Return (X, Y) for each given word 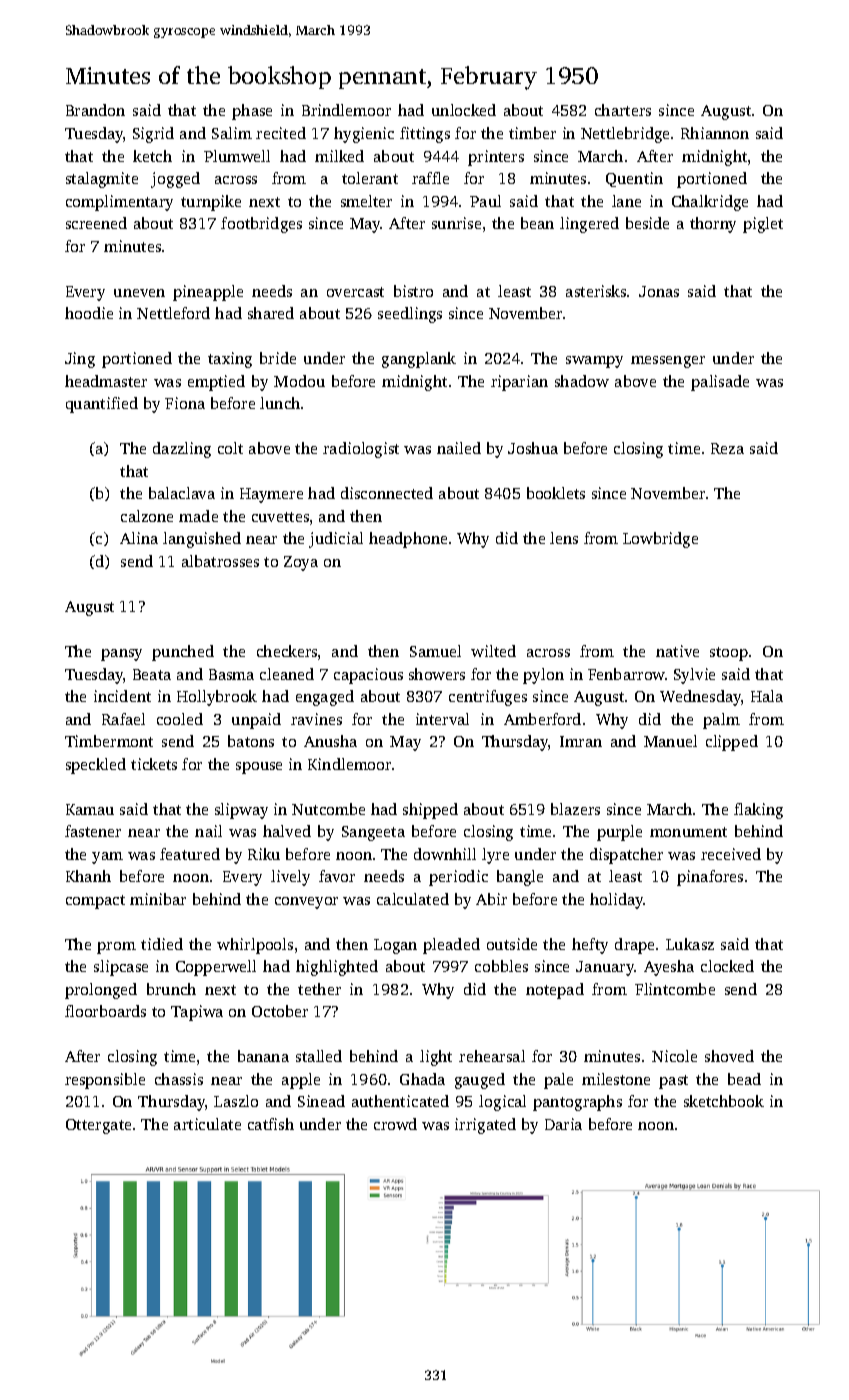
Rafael (123, 719)
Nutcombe (328, 809)
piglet (763, 225)
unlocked (464, 110)
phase (252, 112)
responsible (105, 1081)
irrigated (485, 1126)
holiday (617, 901)
